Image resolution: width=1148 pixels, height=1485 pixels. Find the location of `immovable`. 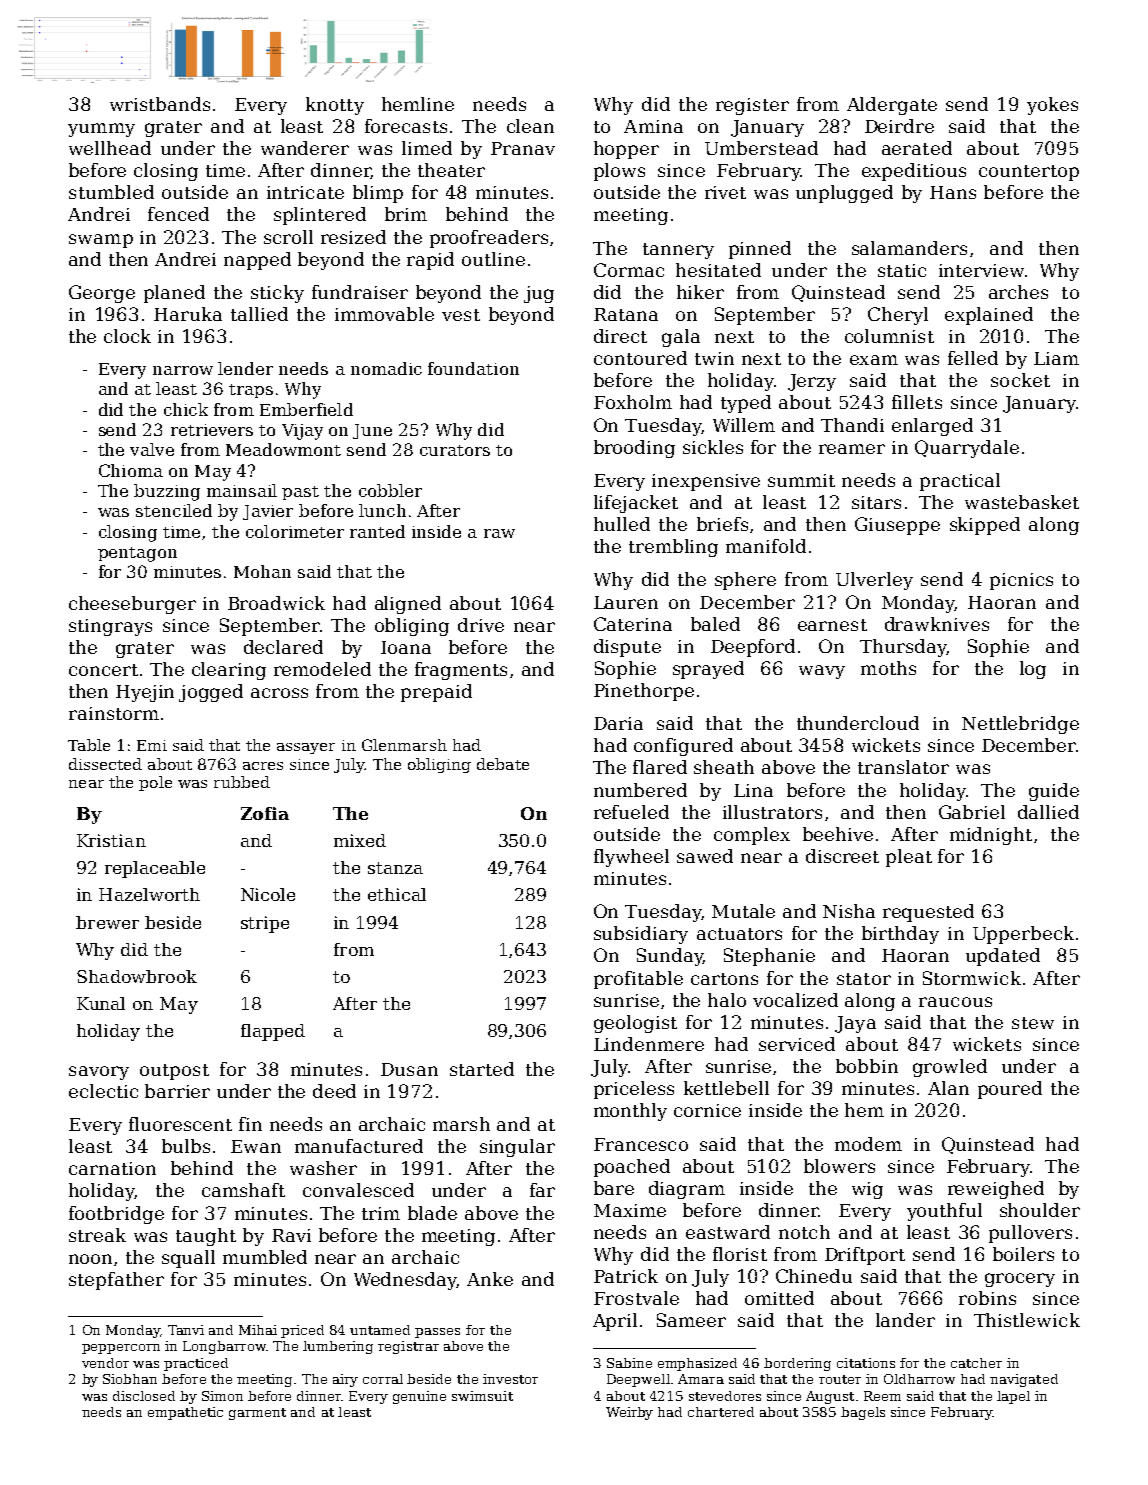

immovable is located at coordinates (384, 314).
